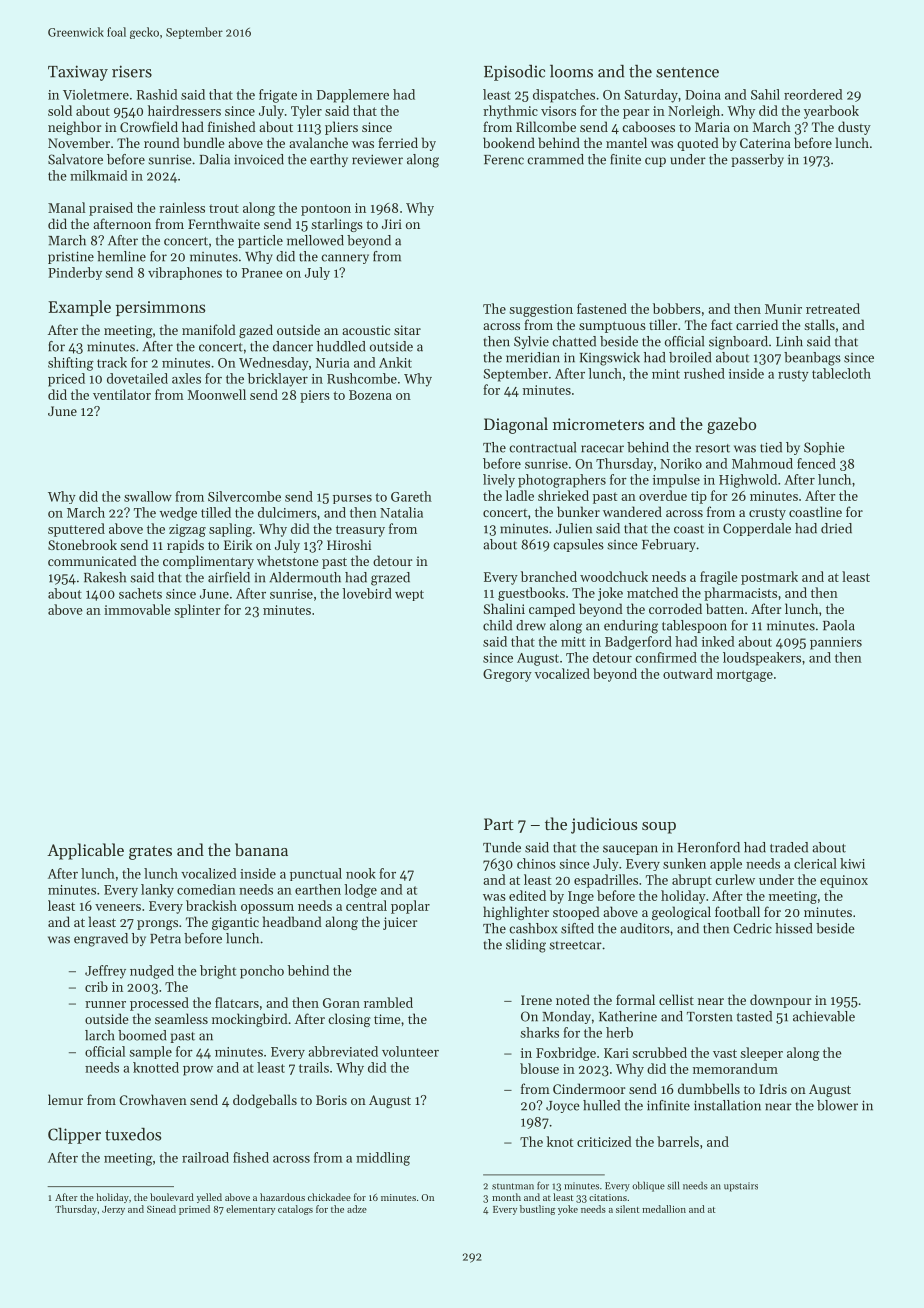 The height and width of the page is (1308, 924). What do you see at coordinates (824, 1016) in the page?
I see `achievable` at bounding box center [824, 1016].
